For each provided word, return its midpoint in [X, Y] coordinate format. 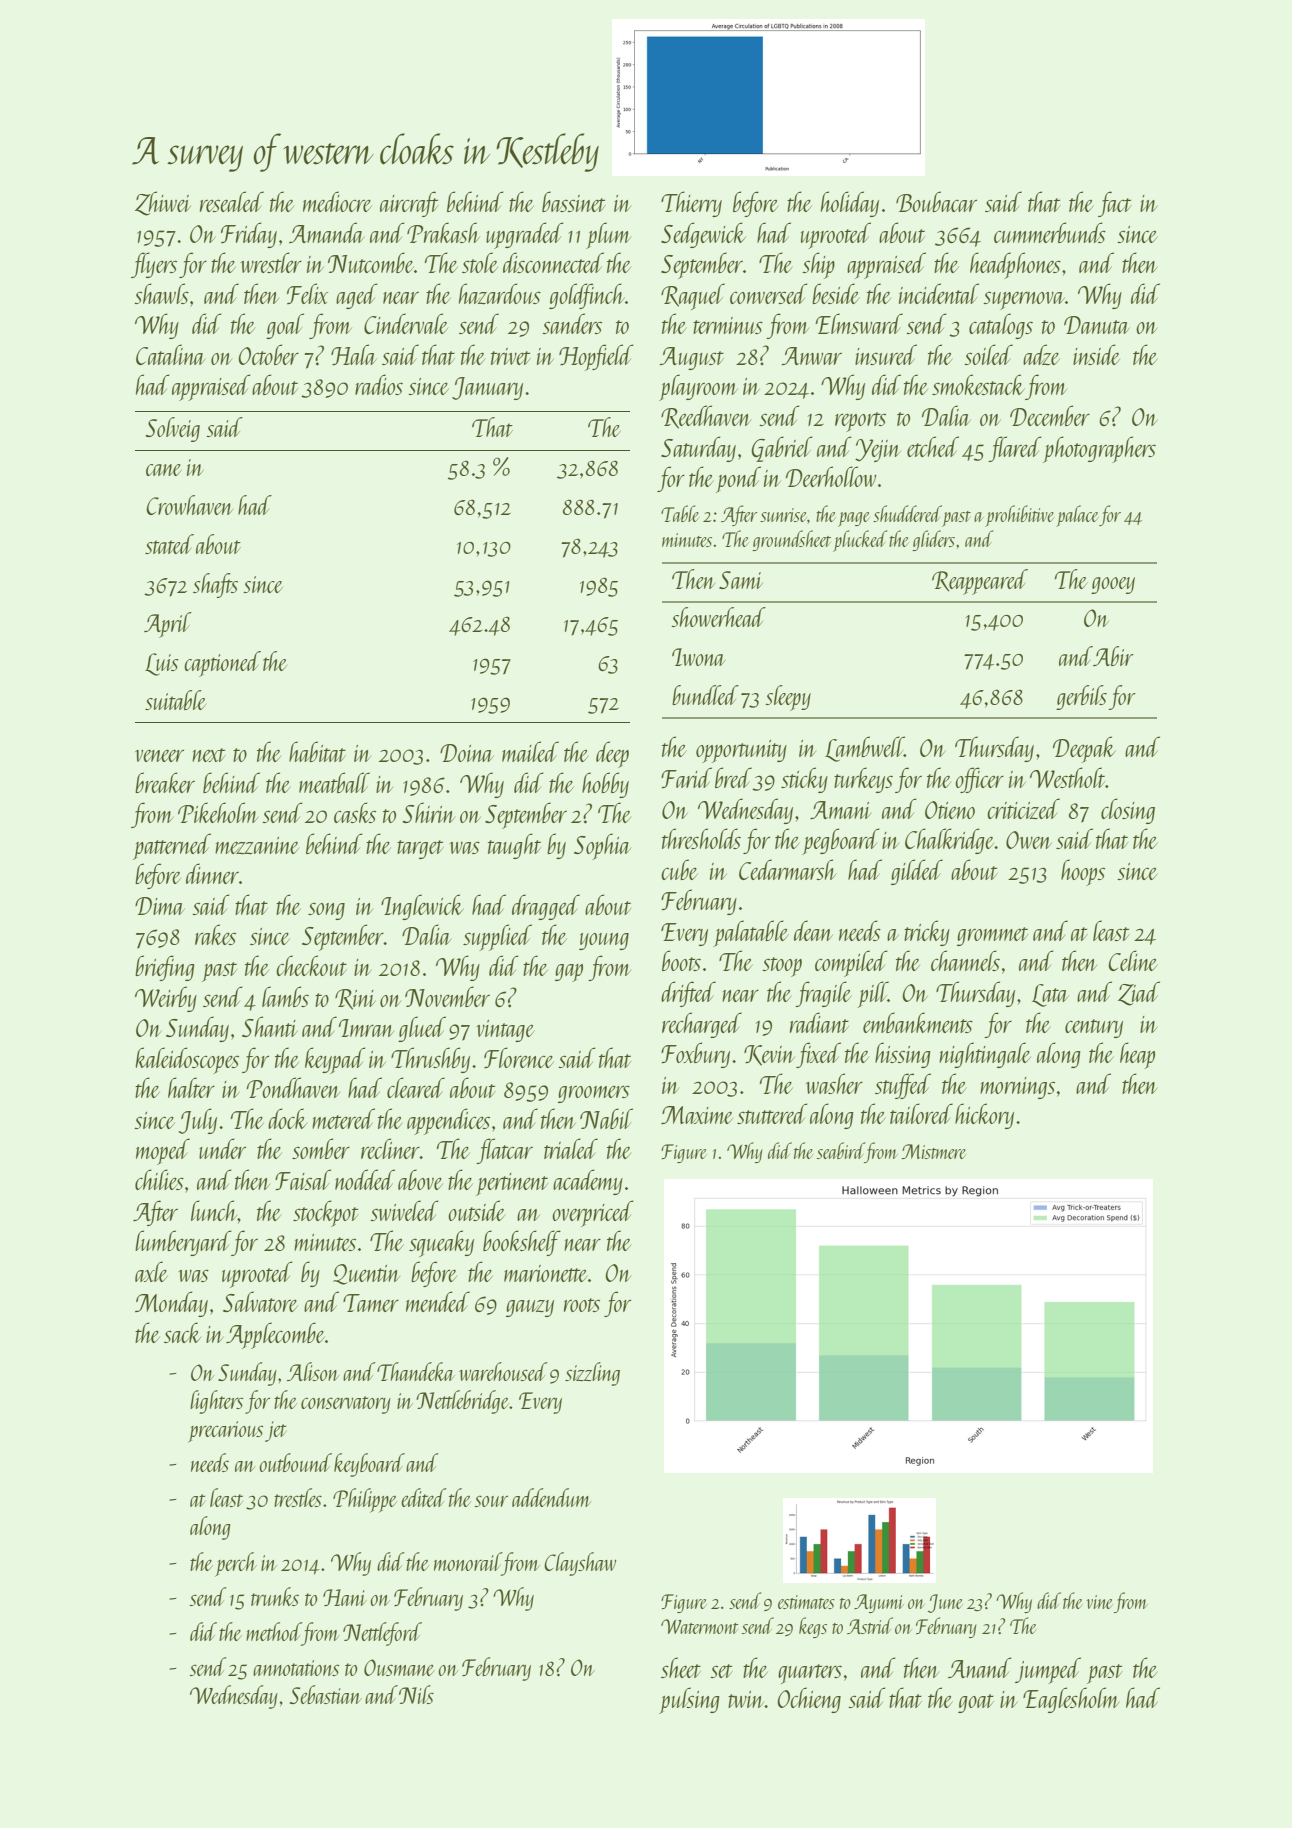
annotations [296, 1668]
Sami [741, 580]
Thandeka [416, 1371]
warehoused [503, 1371]
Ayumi [879, 1603]
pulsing [689, 1700]
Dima [160, 906]
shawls [161, 293]
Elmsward [859, 323]
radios [379, 384]
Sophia [602, 846]
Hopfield [596, 357]
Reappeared [980, 582]
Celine [1133, 960]
